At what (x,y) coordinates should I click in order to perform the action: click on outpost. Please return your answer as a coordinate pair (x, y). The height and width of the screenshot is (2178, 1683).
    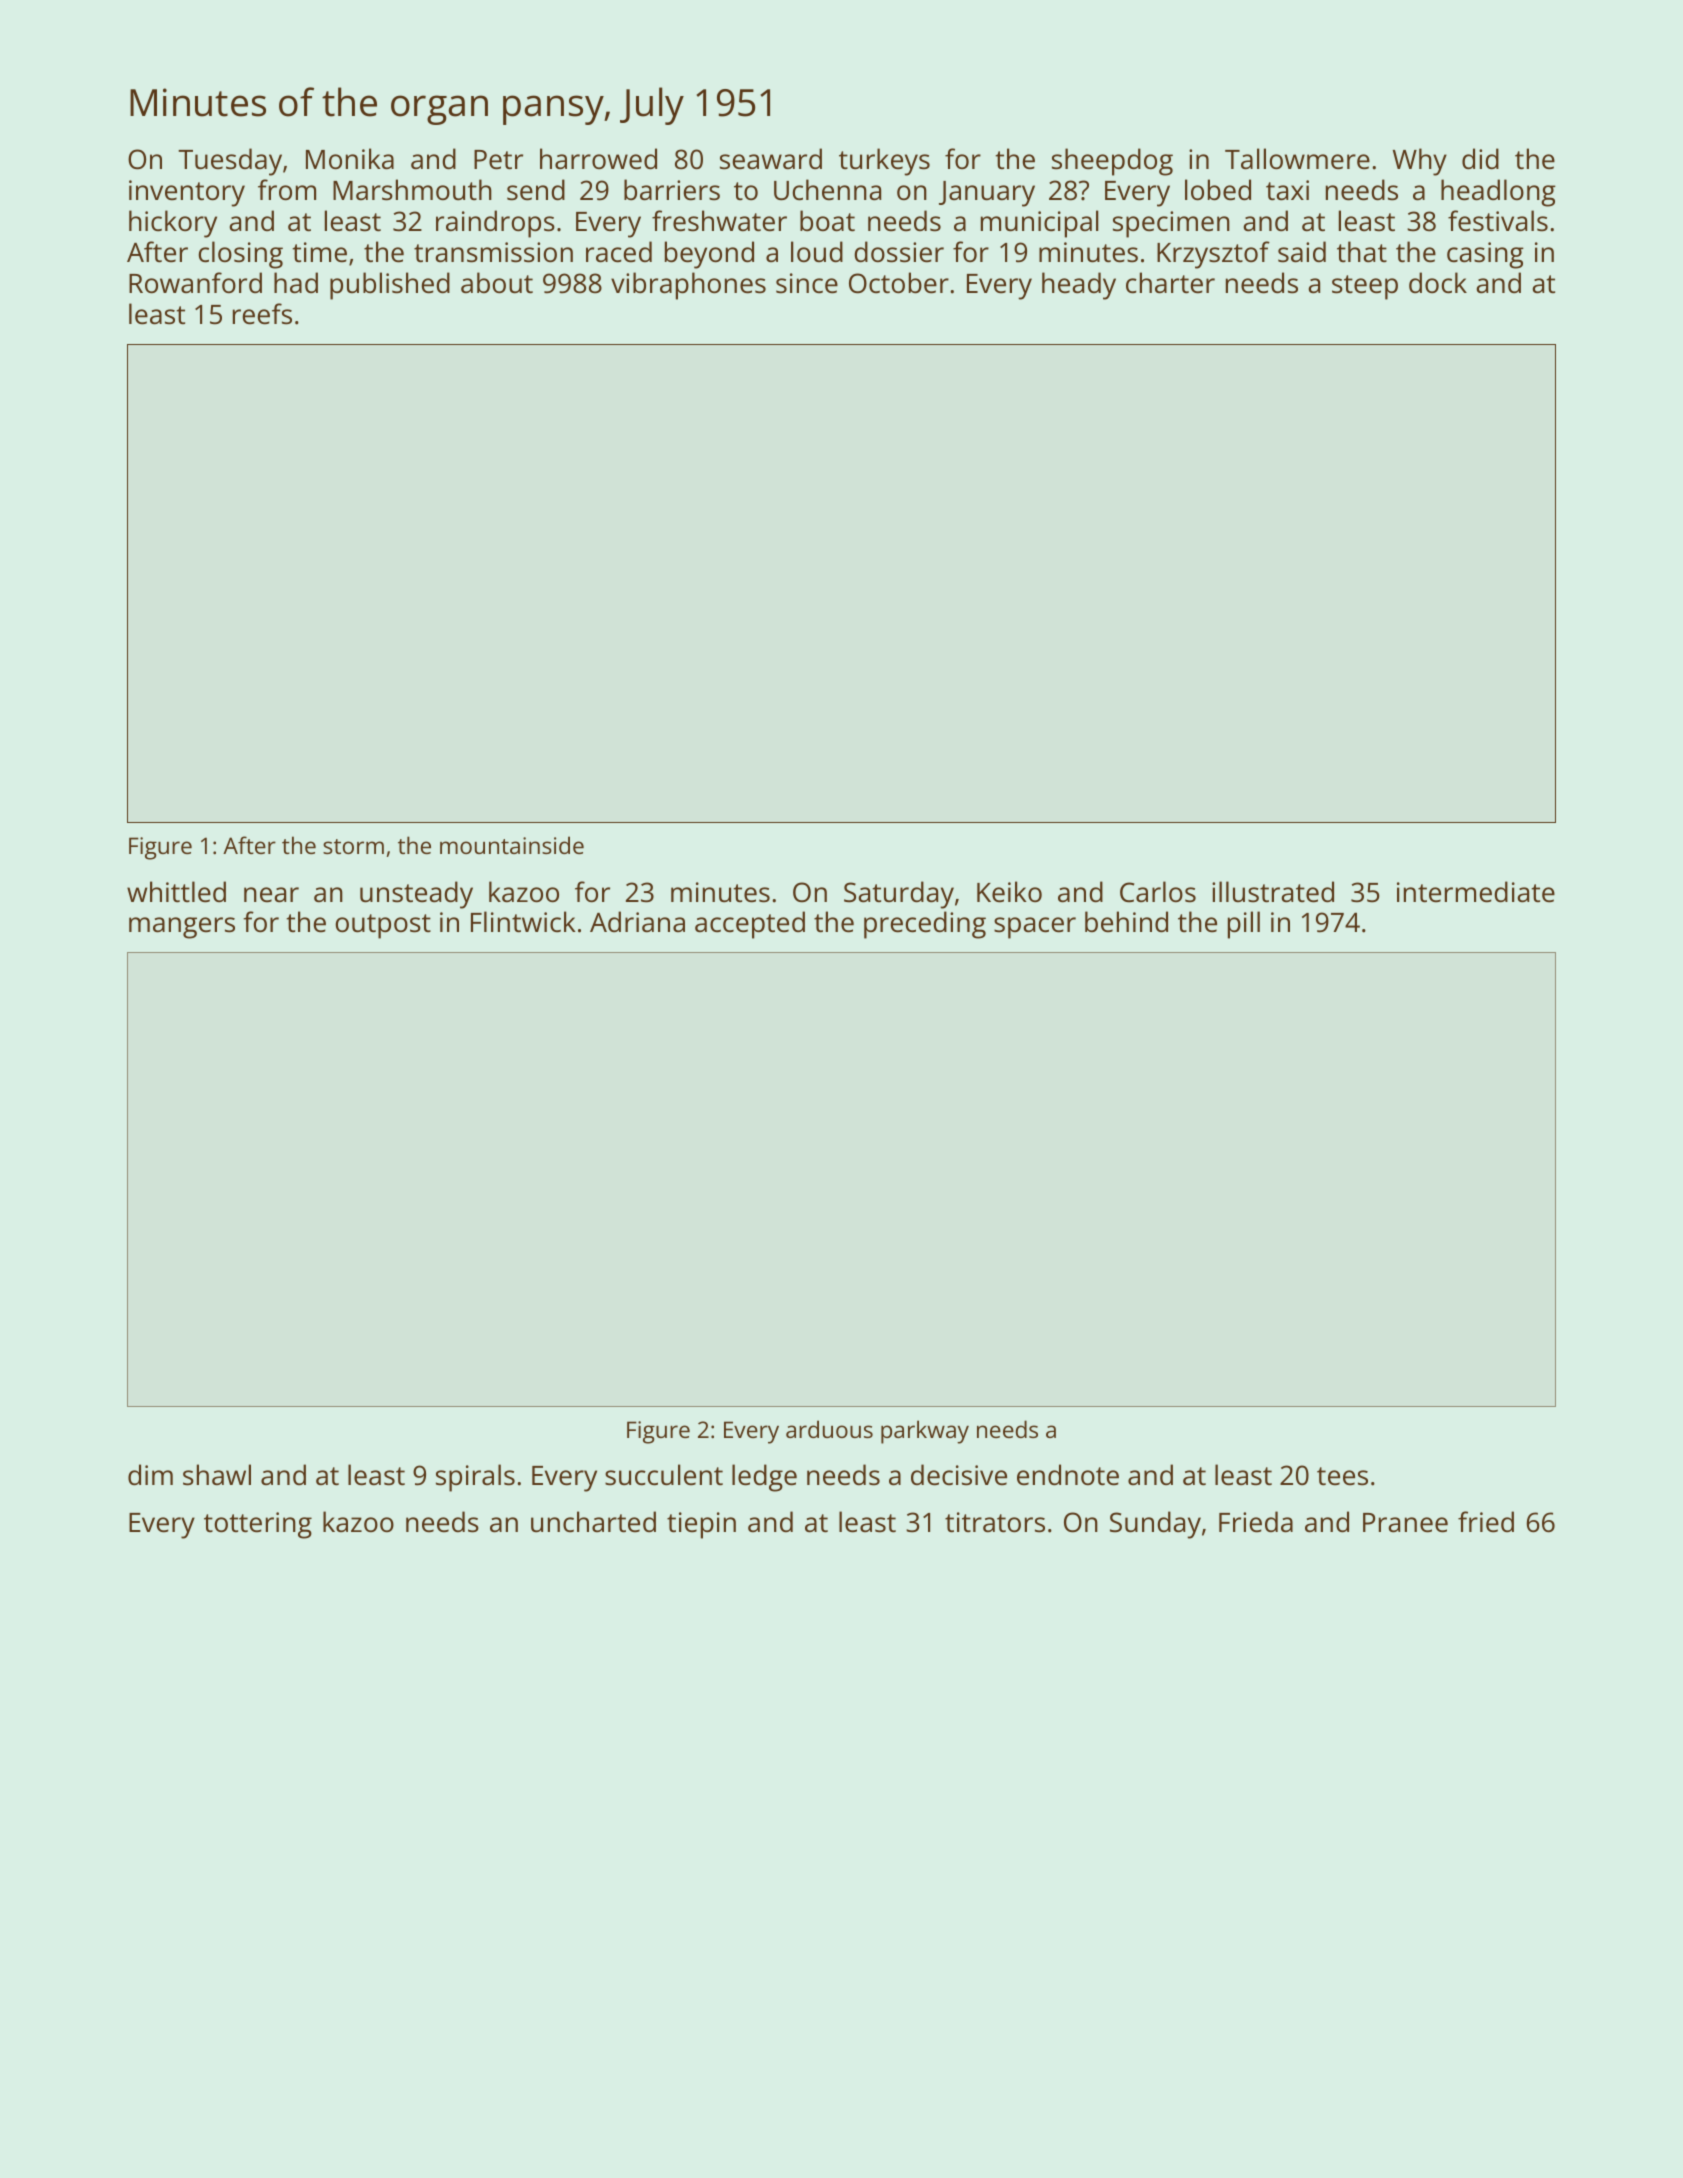
    Looking at the image, I should click on (383, 926).
